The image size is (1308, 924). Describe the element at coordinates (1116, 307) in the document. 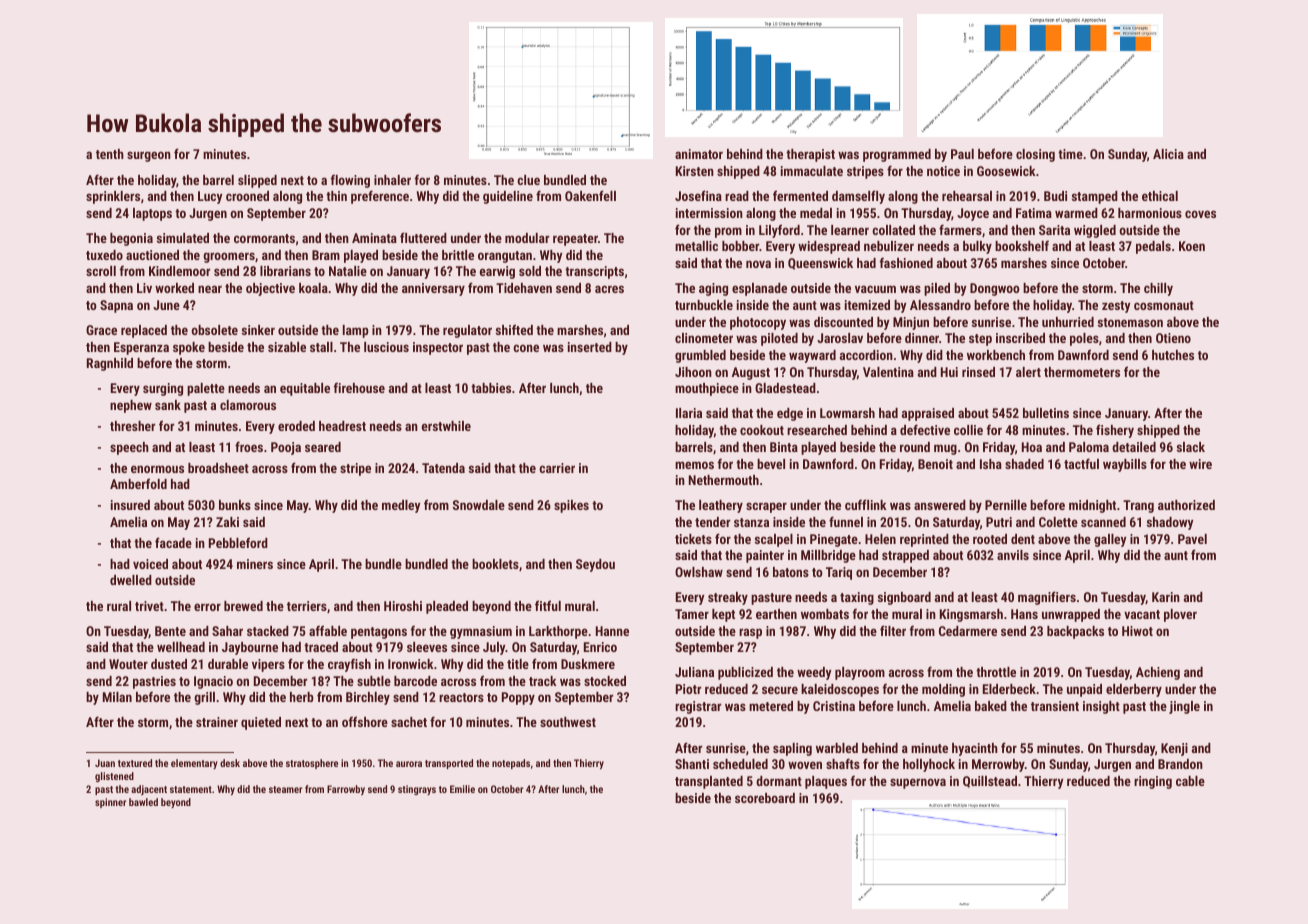

I see `zesty` at that location.
